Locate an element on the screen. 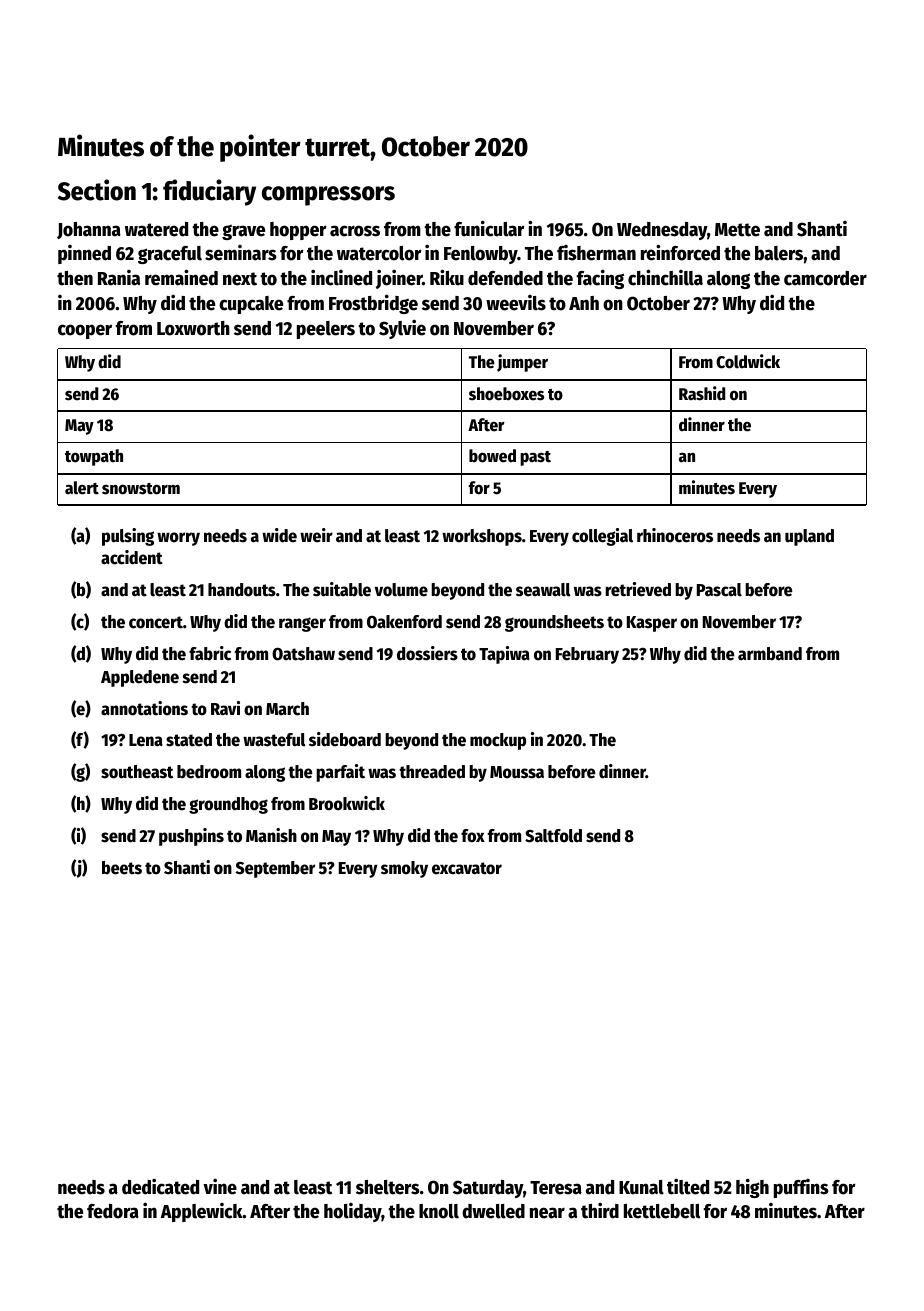 This screenshot has height=1311, width=924. groundsheets is located at coordinates (554, 623).
